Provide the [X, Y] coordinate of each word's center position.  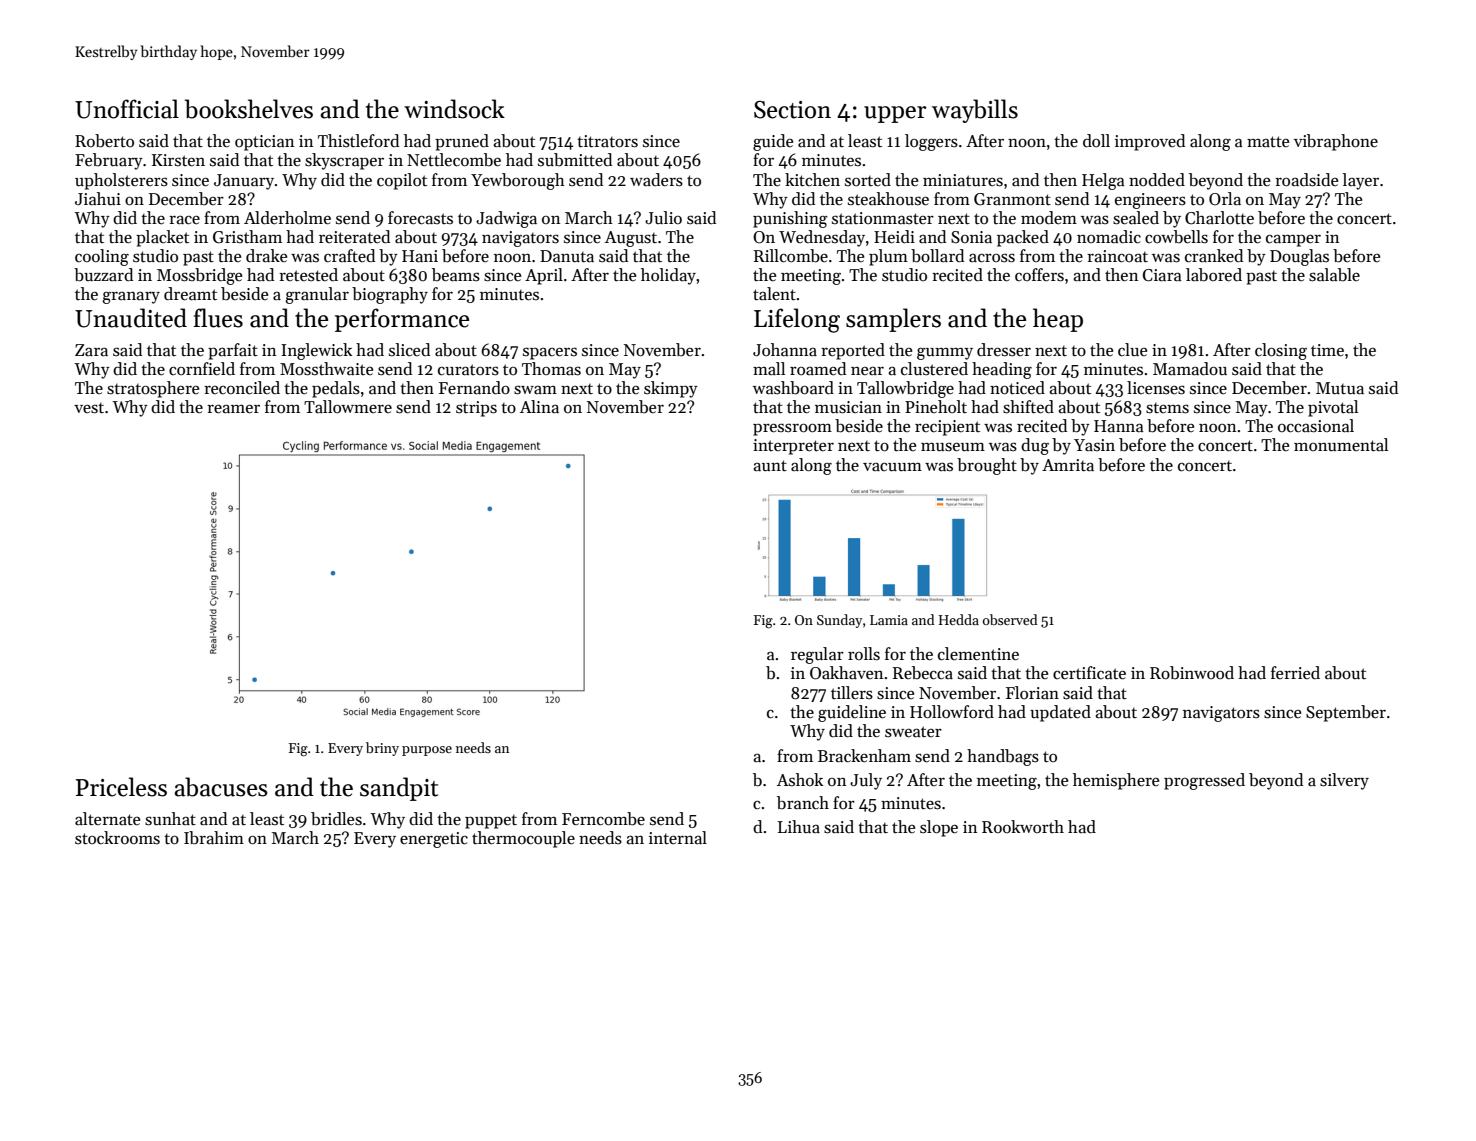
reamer [233, 409]
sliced [409, 350]
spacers [550, 353]
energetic [434, 840]
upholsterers [121, 181]
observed [1010, 619]
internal [678, 838]
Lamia [889, 620]
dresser [1004, 350]
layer [1361, 181]
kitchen [812, 180]
